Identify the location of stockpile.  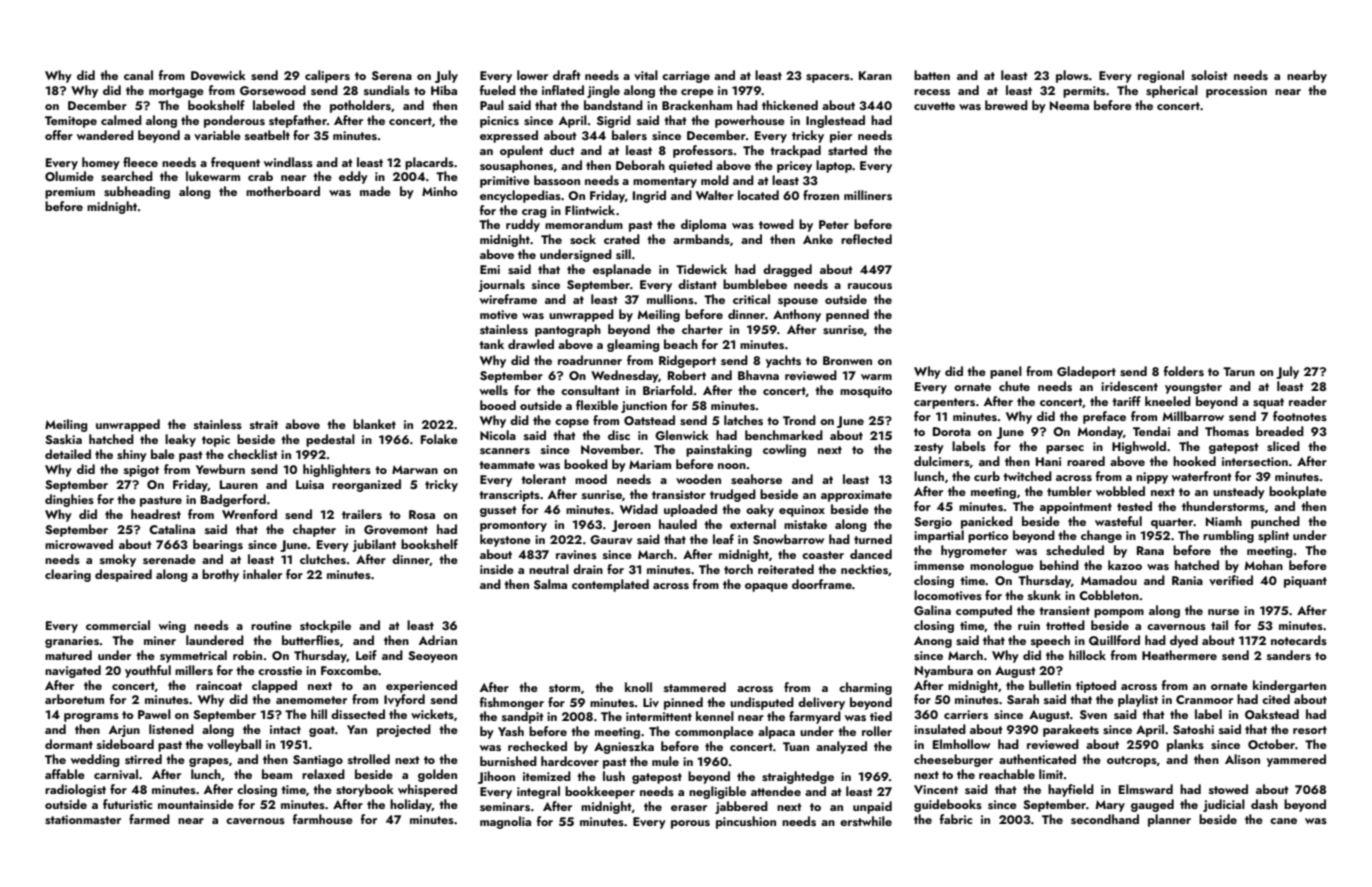
(325, 626).
